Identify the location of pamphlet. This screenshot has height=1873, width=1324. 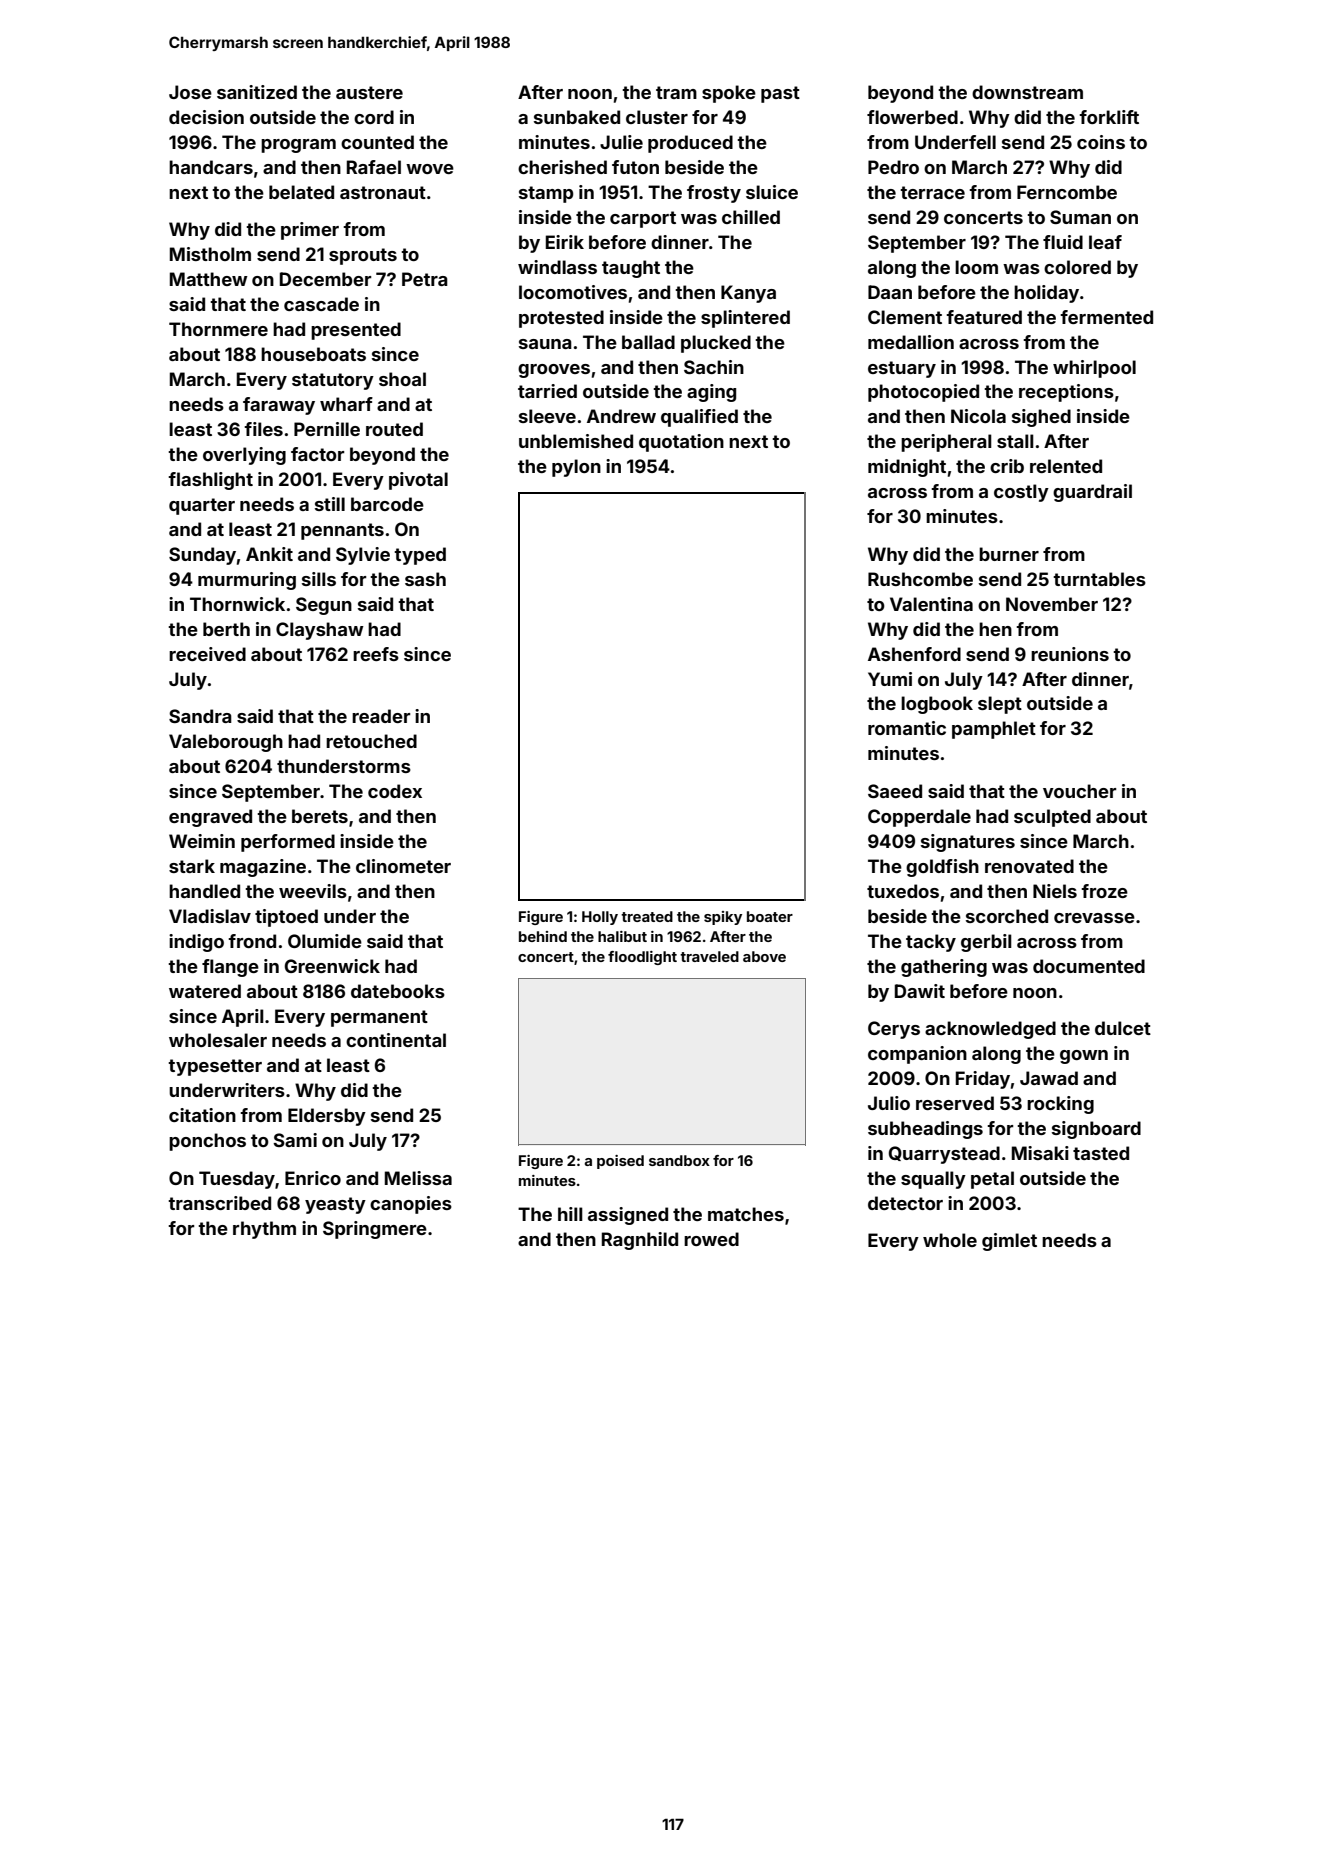
(994, 730).
